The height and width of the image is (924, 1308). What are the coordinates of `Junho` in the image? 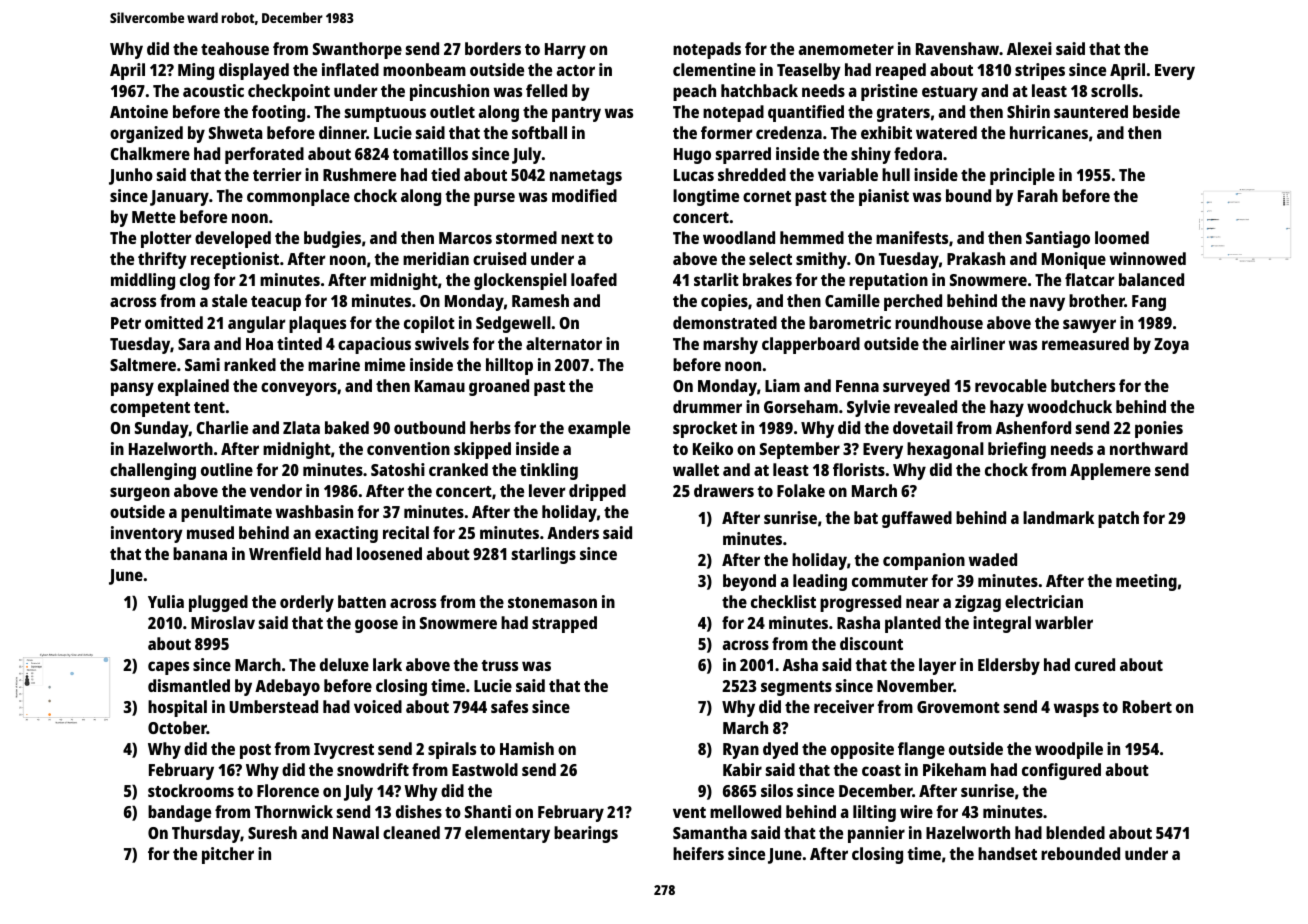 It's located at (131, 176).
